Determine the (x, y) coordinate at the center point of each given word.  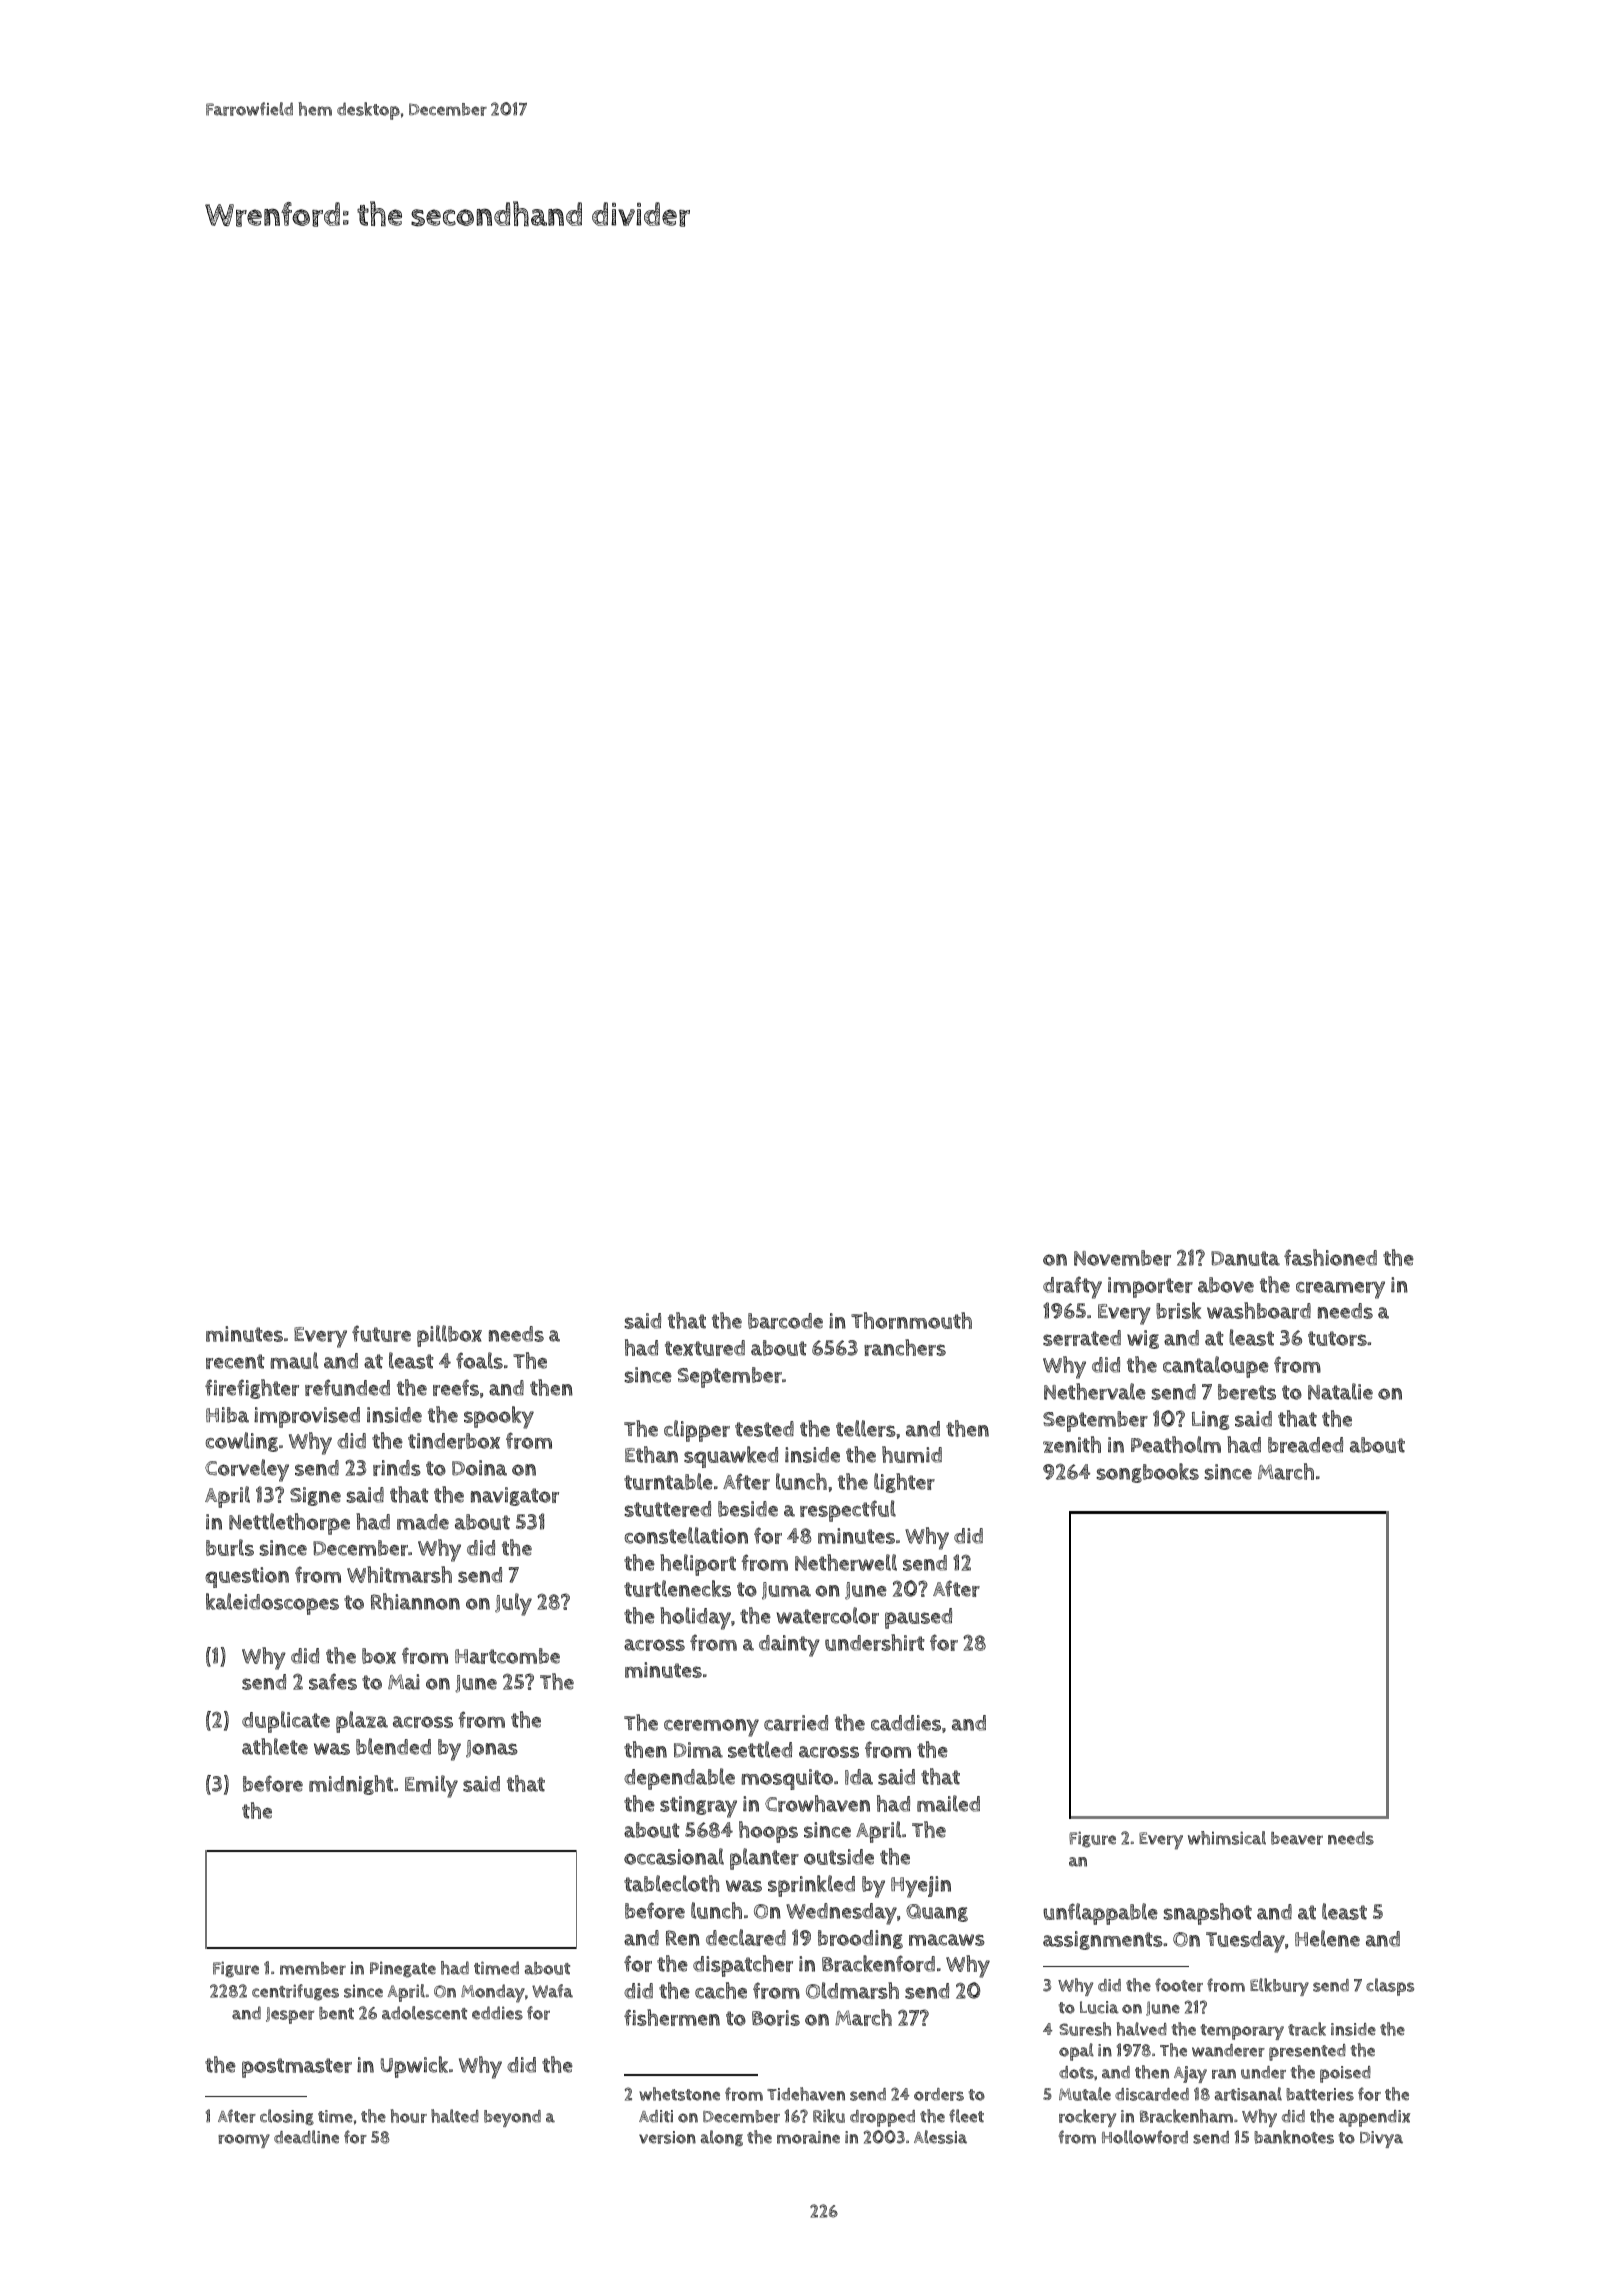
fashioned (1330, 1257)
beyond (512, 2118)
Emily (431, 1786)
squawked (731, 1457)
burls (230, 1547)
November (1122, 1258)
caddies (906, 1723)
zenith (1072, 1444)
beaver (1297, 1838)
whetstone (679, 2094)
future (381, 1333)
